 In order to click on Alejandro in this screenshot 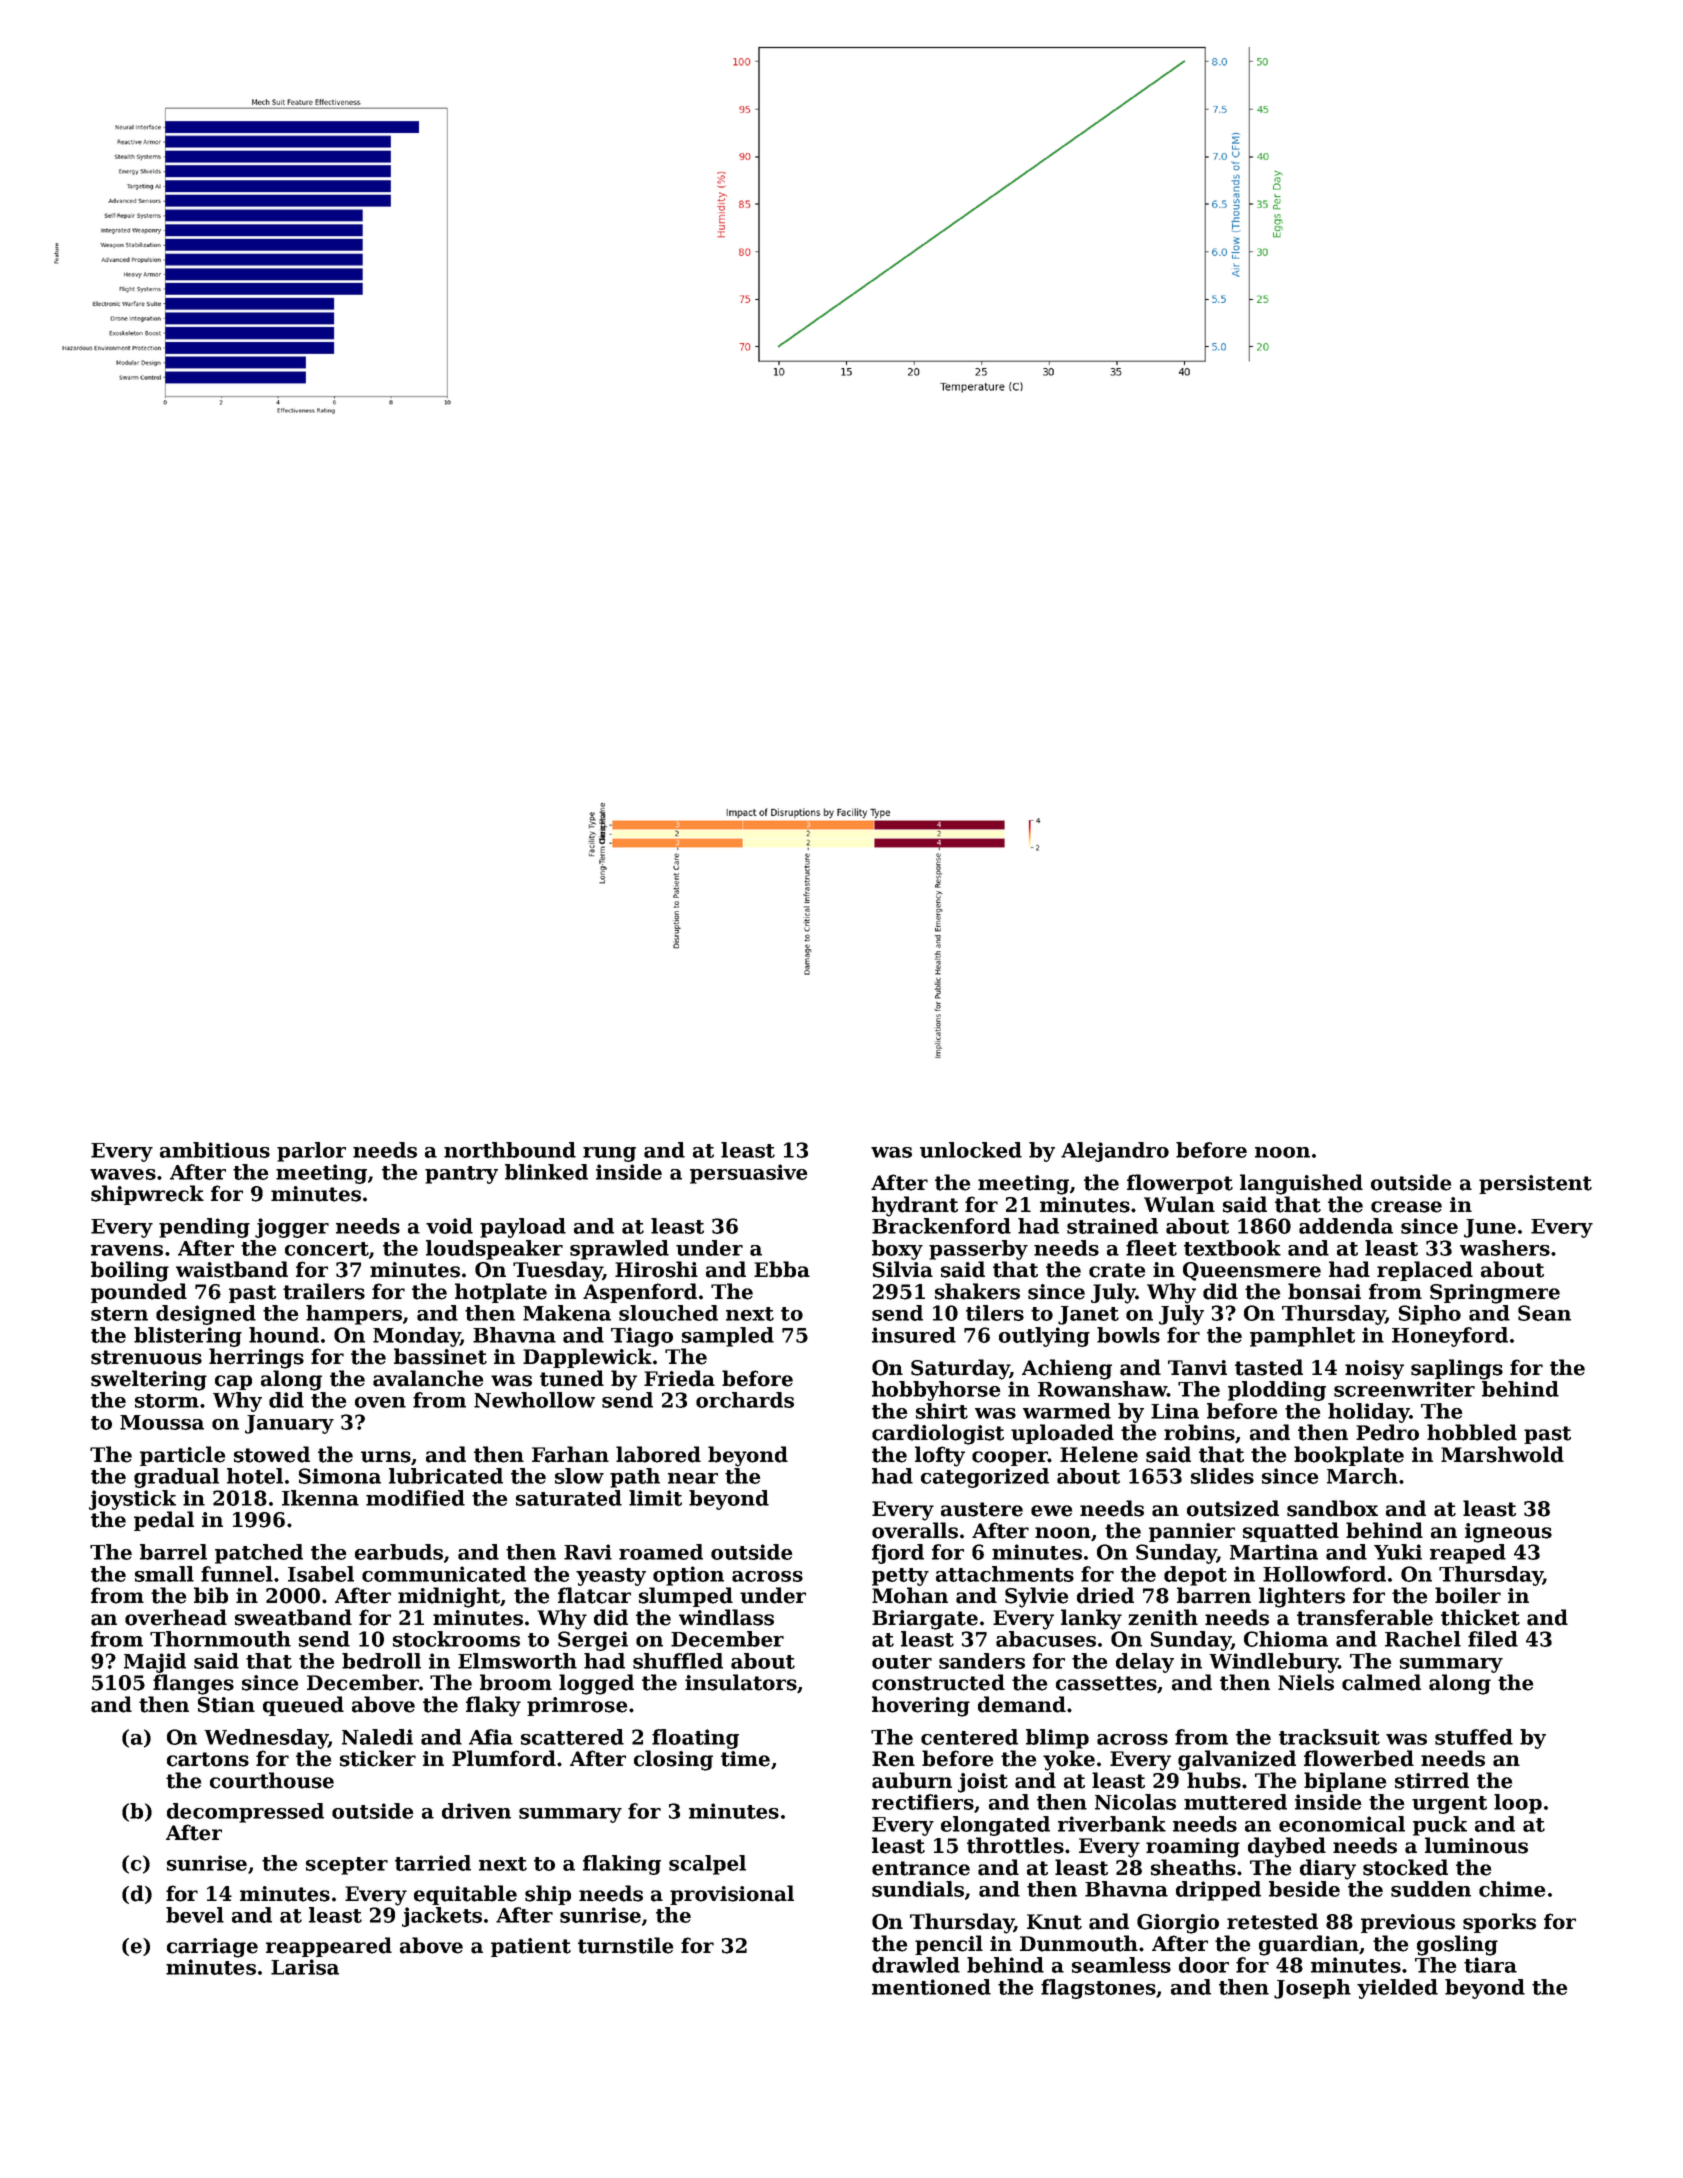, I will do `click(1115, 1152)`.
